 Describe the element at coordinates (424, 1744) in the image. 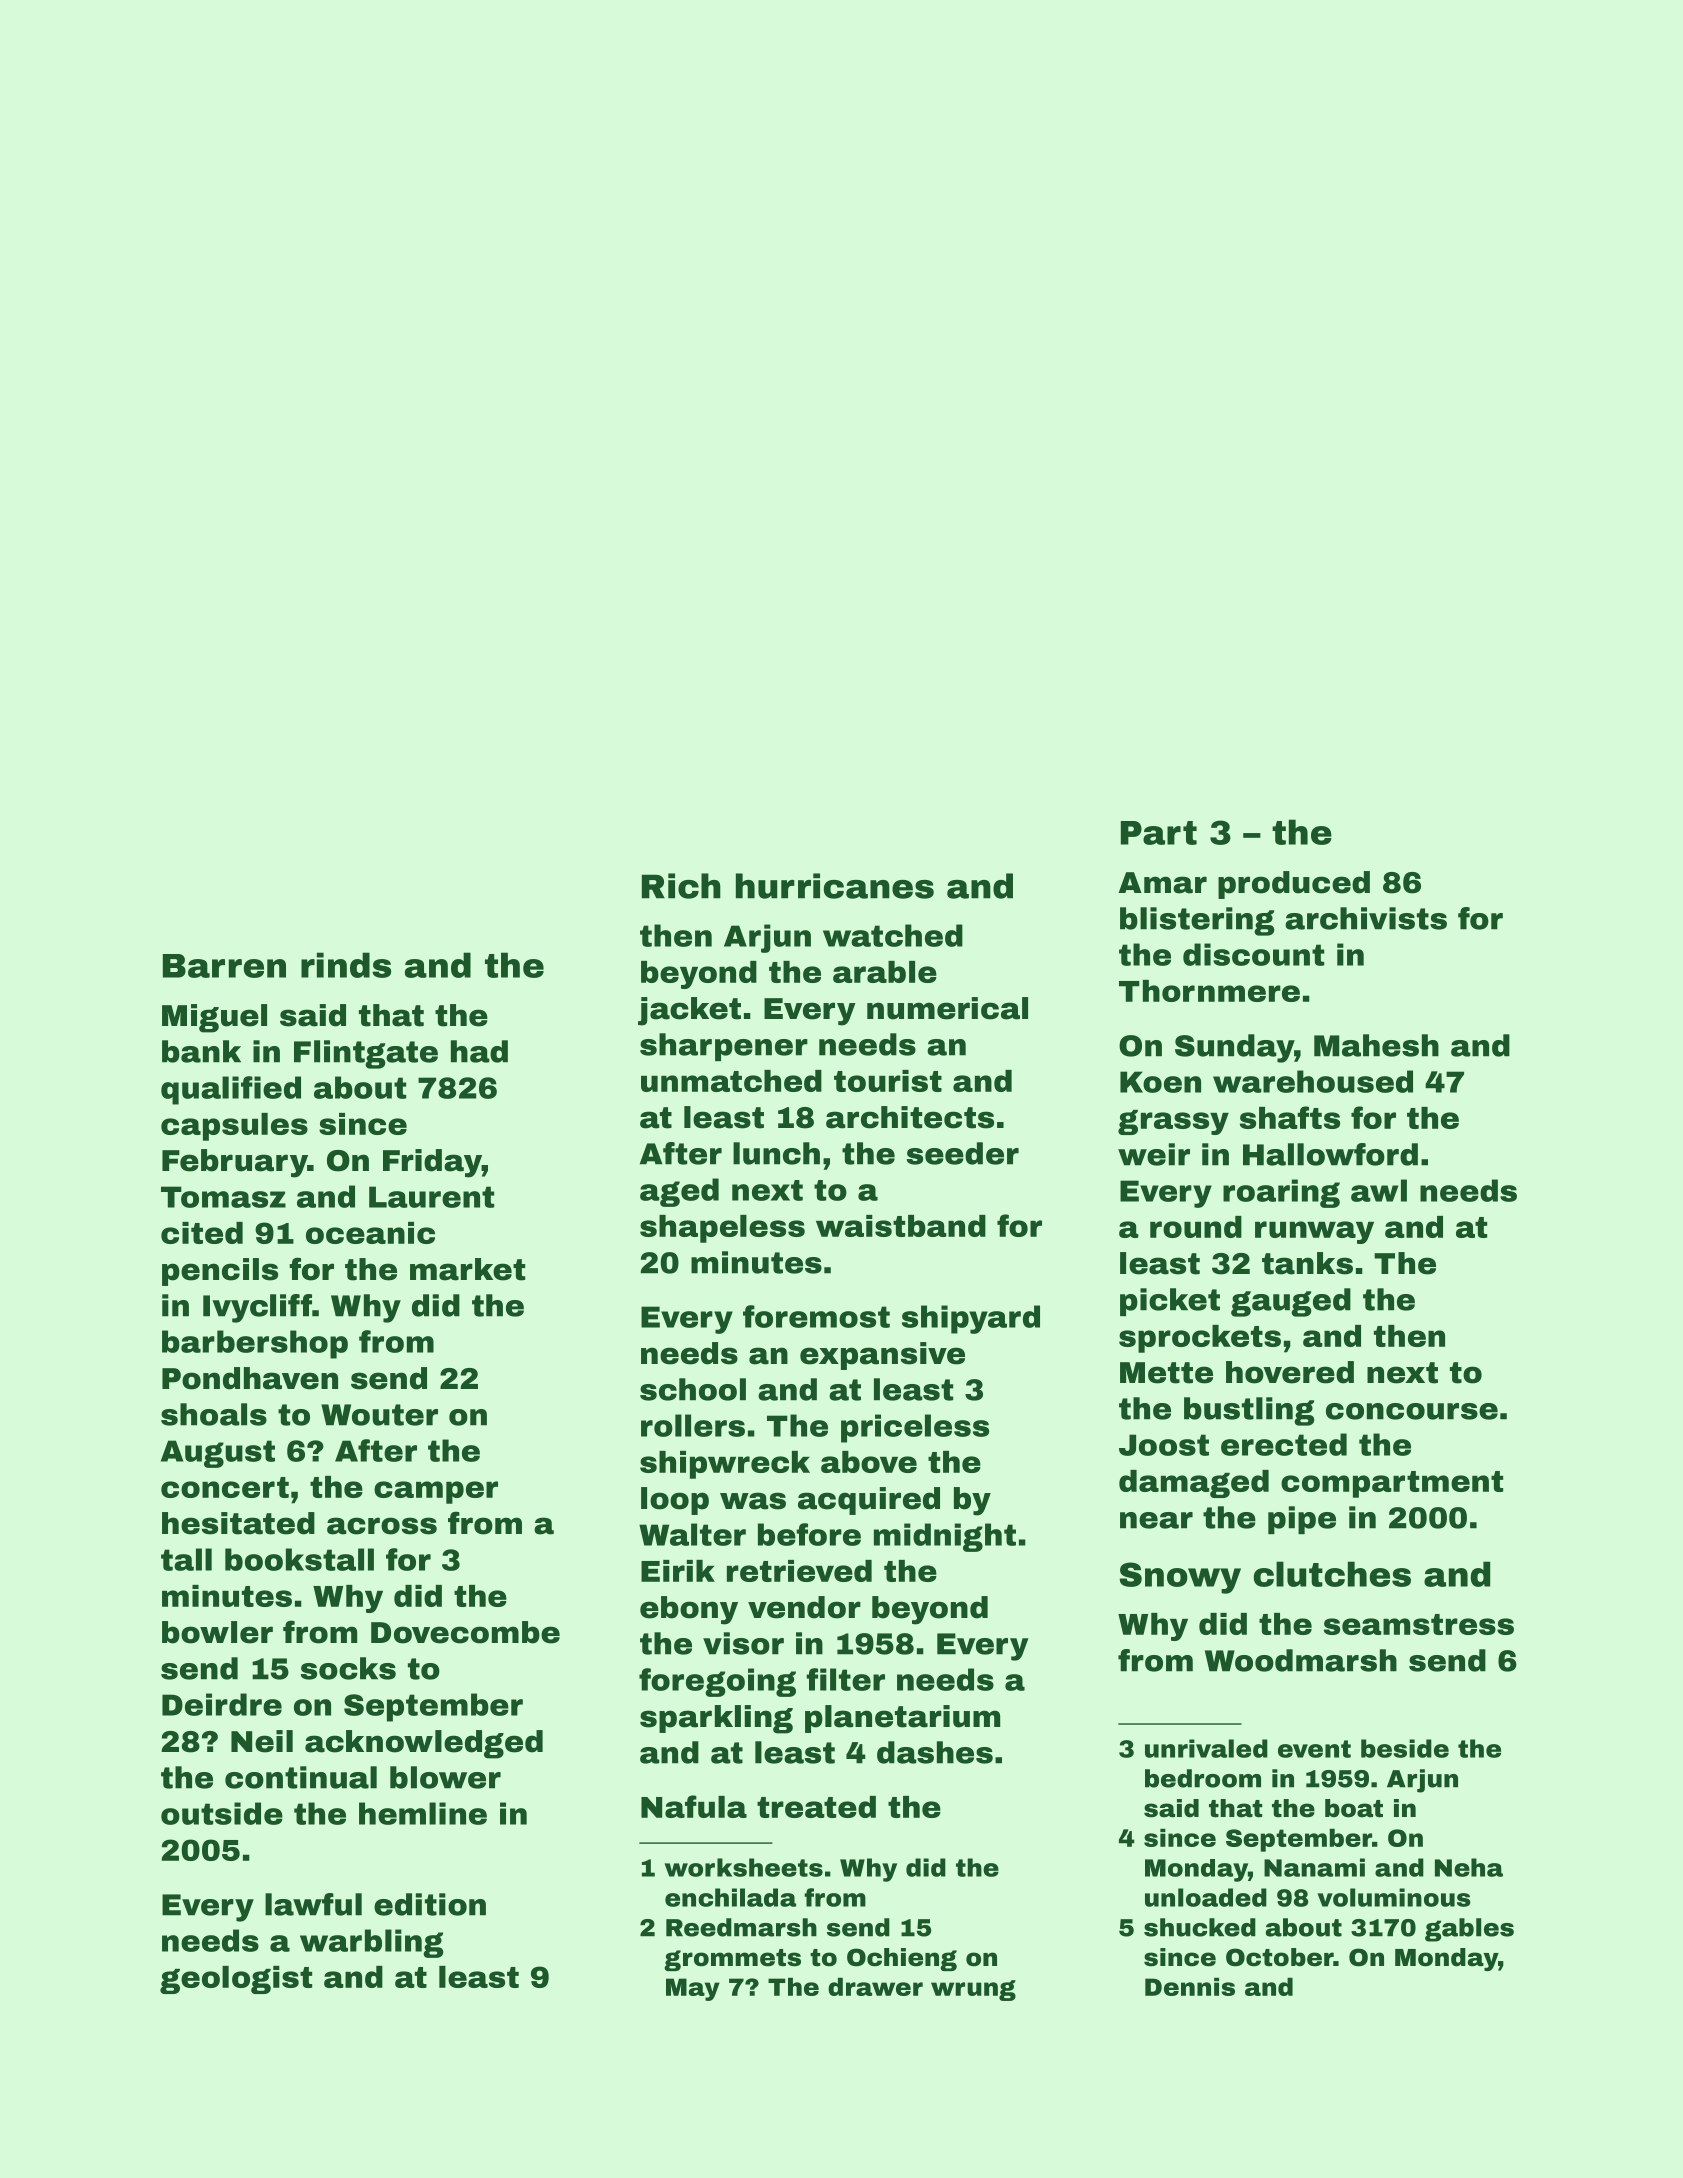

I see `acknowledged` at that location.
